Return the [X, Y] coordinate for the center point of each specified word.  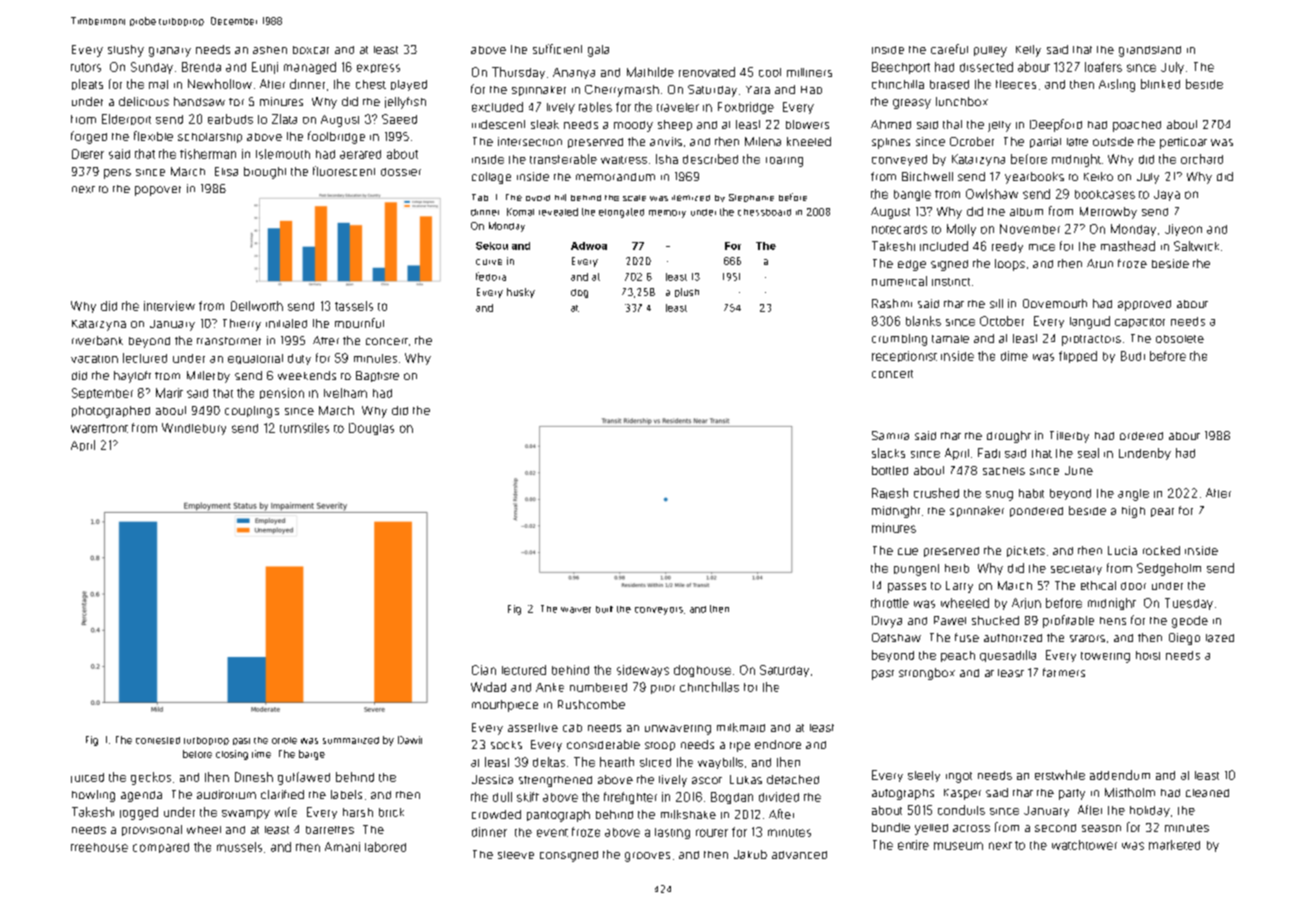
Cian [484, 670]
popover [158, 191]
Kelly [1028, 51]
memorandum [615, 177]
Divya [887, 622]
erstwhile [1060, 775]
